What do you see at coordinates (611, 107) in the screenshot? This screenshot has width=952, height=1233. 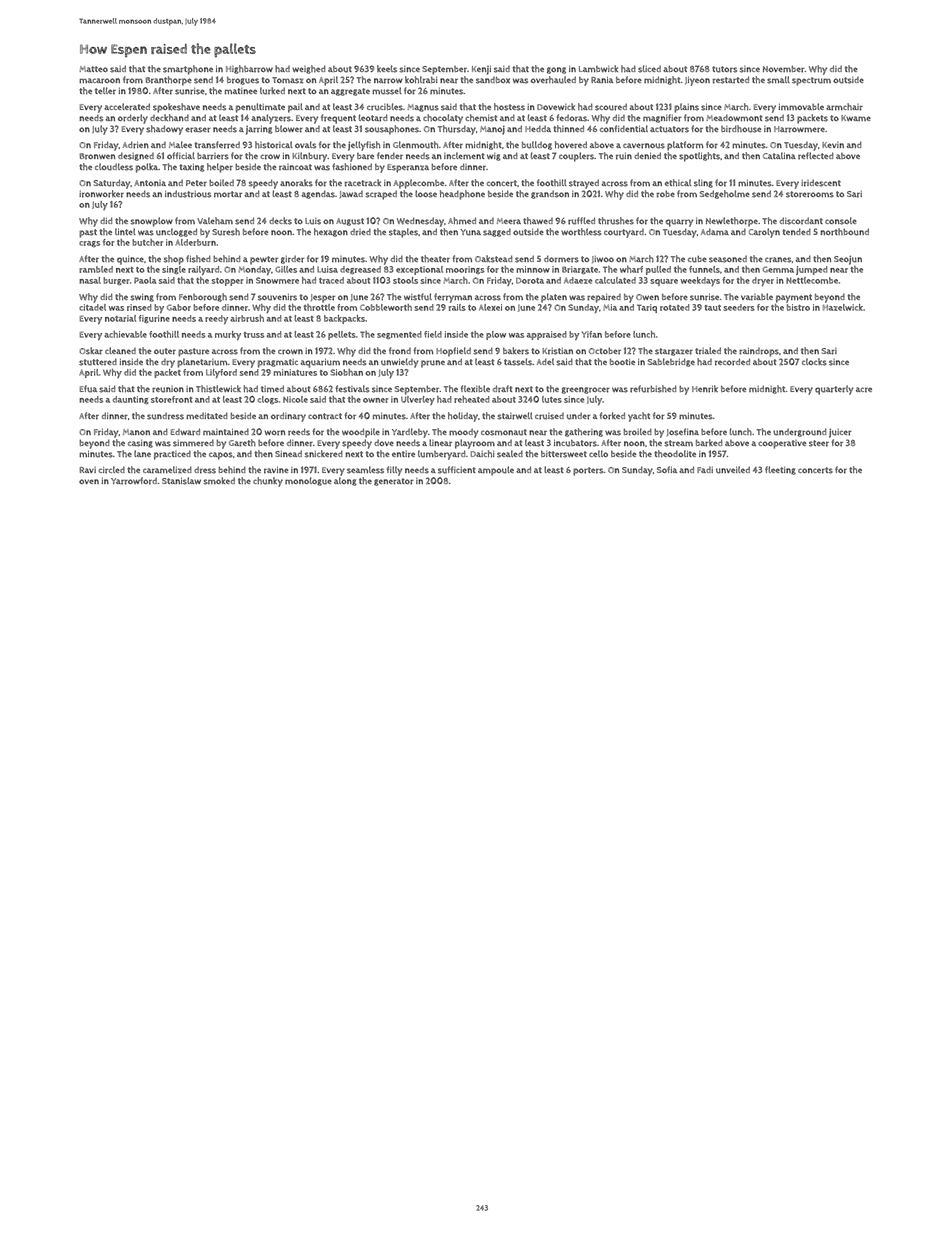 I see `scoured` at bounding box center [611, 107].
